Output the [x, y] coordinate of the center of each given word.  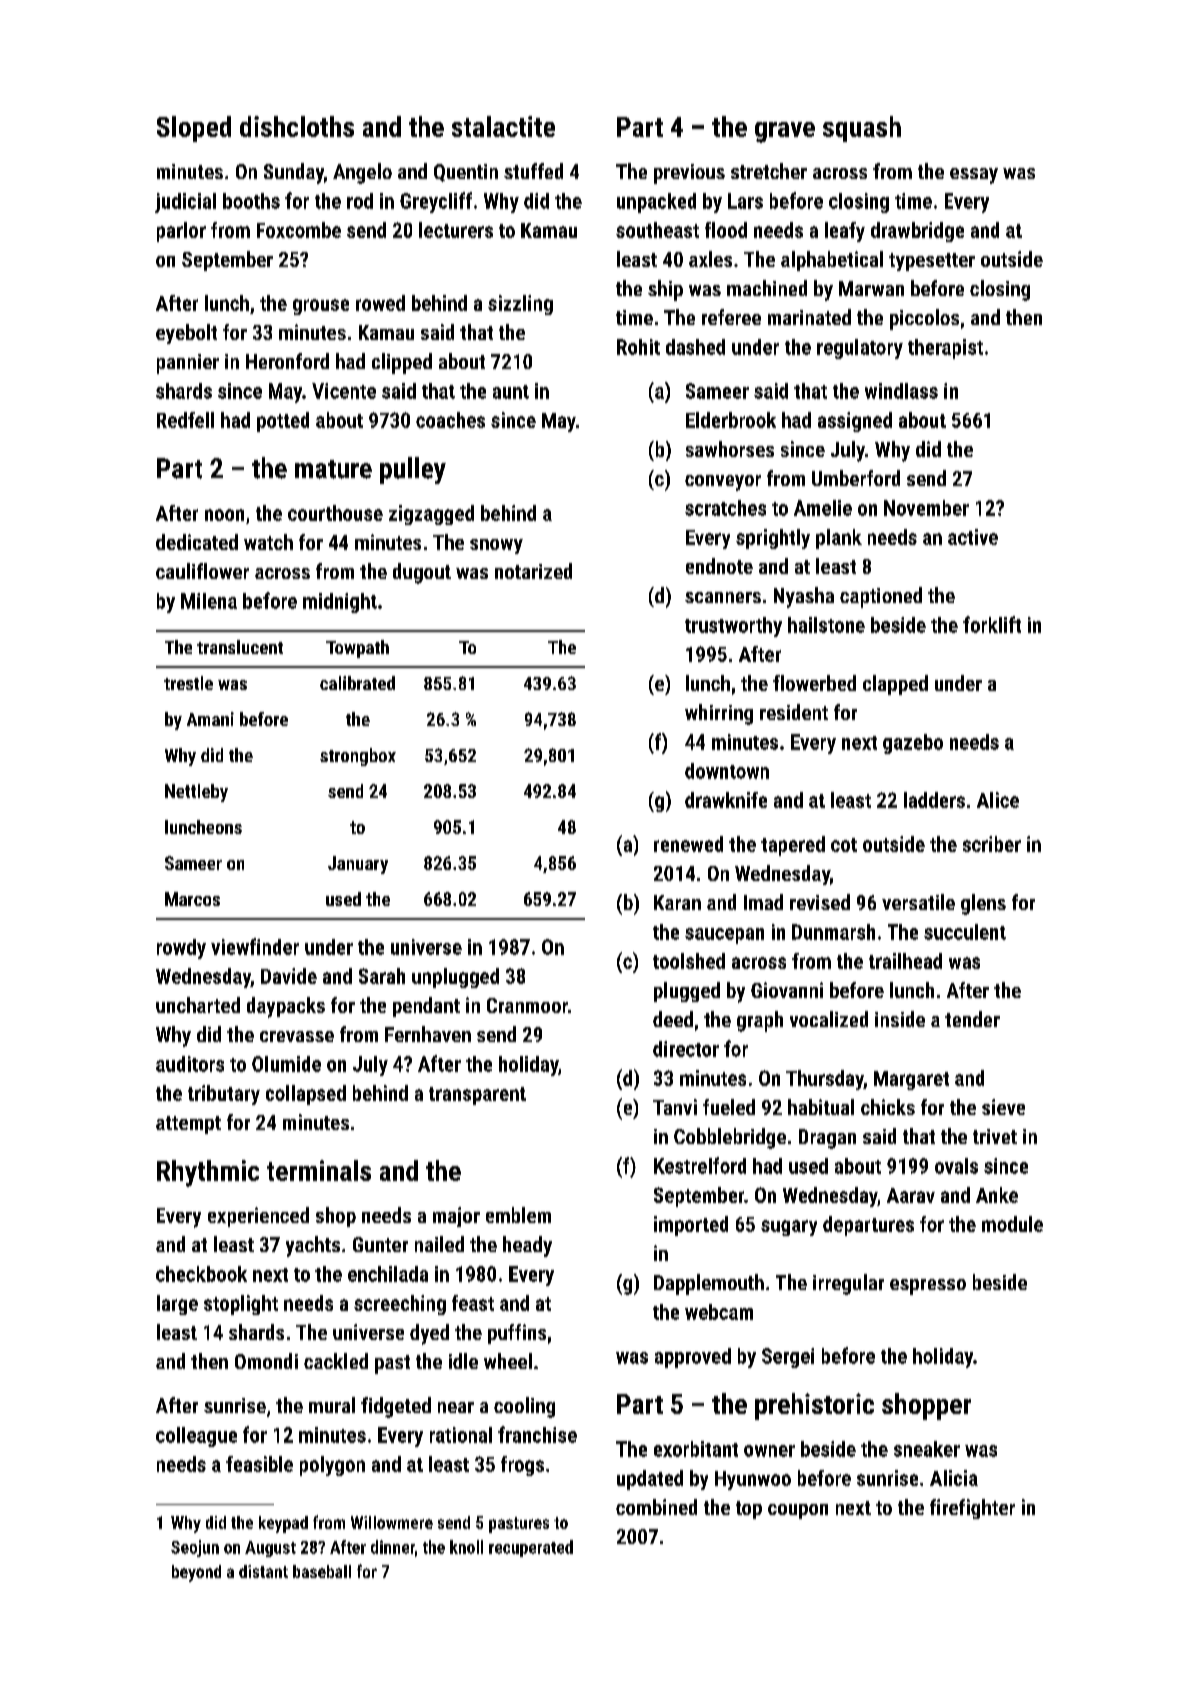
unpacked [656, 203]
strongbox [358, 757]
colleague [196, 1437]
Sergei [788, 1358]
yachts [313, 1246]
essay [974, 176]
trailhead [905, 961]
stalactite [503, 126]
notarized [533, 571]
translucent [240, 647]
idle [463, 1361]
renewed [688, 844]
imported [691, 1226]
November [926, 508]
